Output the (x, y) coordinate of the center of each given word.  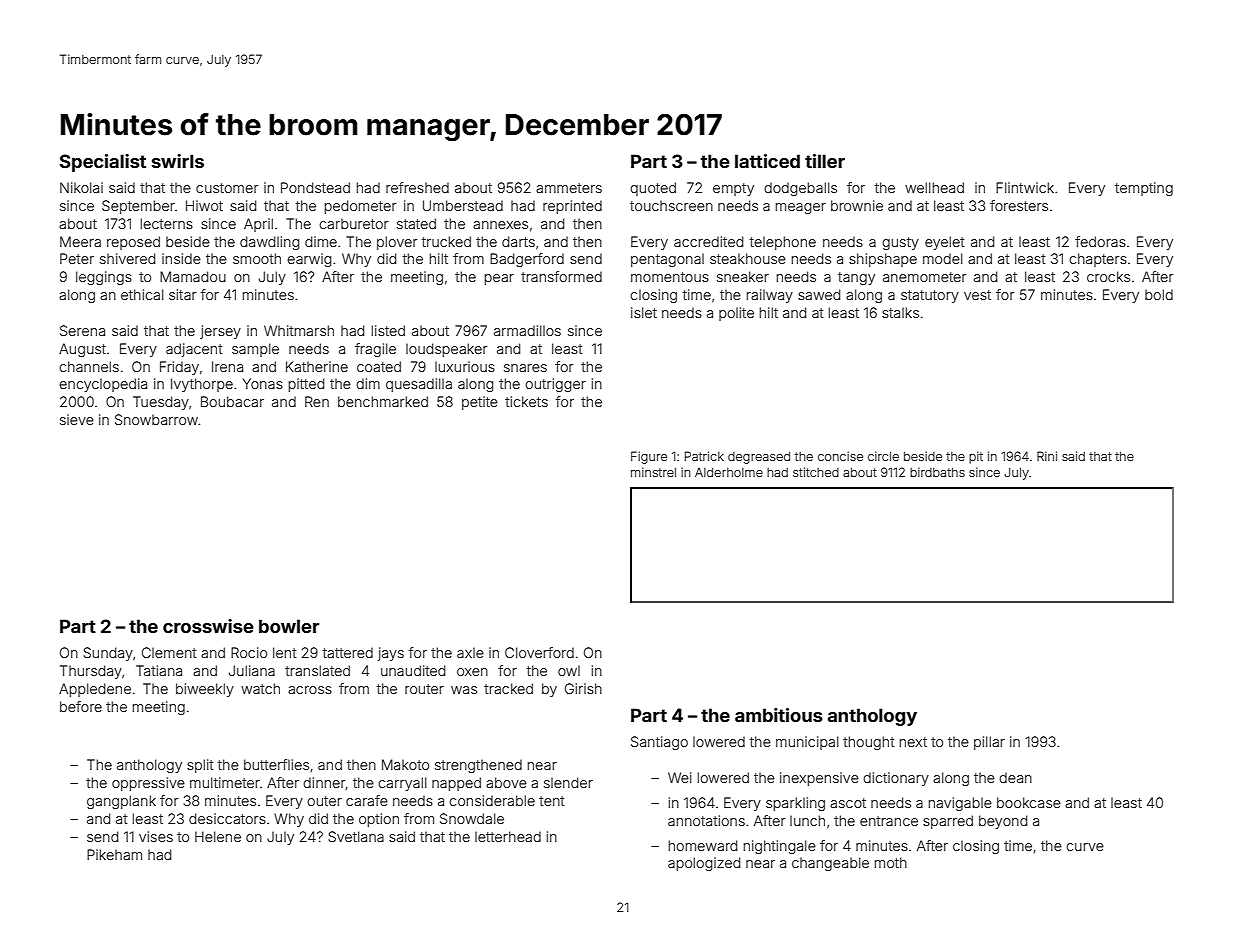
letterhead (508, 836)
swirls (178, 161)
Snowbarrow (156, 419)
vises (156, 836)
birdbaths (937, 472)
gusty (900, 243)
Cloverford (539, 652)
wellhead (934, 187)
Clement (169, 652)
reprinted (572, 207)
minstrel (653, 472)
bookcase (1029, 802)
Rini (1047, 456)
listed (388, 330)
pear (499, 279)
